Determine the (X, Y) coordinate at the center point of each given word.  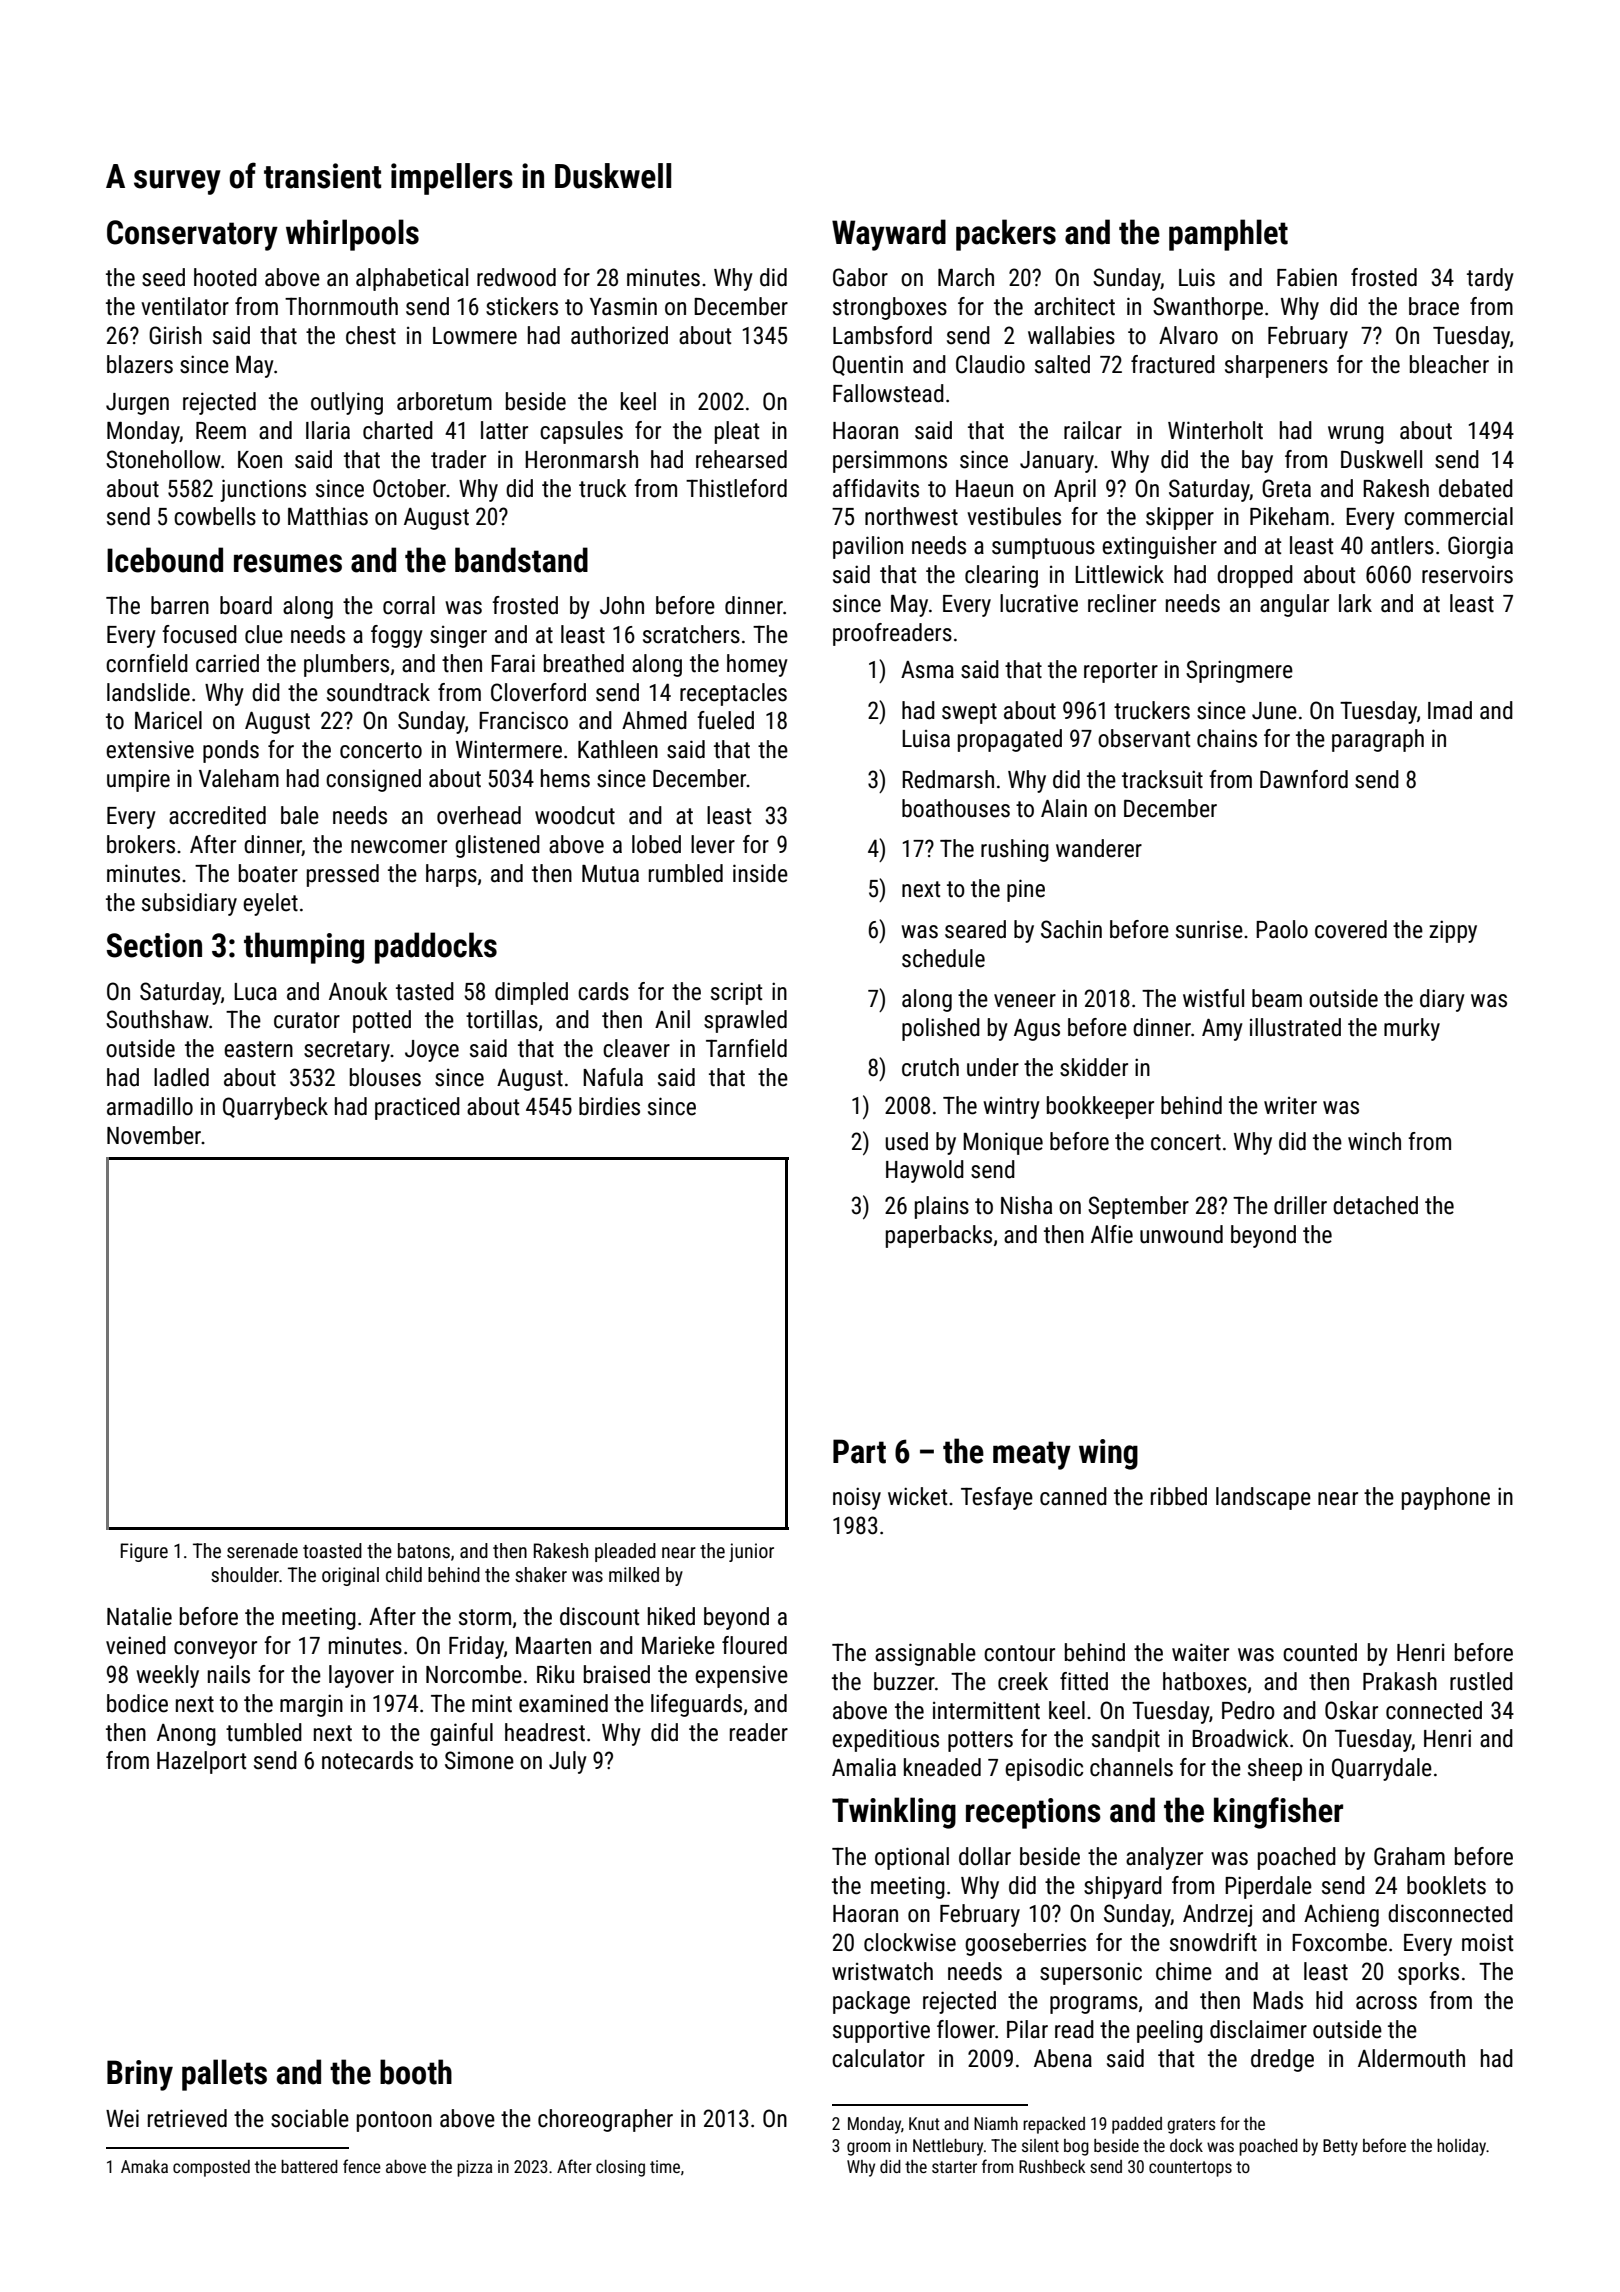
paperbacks (939, 1236)
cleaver (636, 1048)
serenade (262, 1550)
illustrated (1295, 1027)
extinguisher (1159, 547)
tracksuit (1162, 779)
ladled (181, 1077)
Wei (122, 2118)
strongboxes (890, 308)
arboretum (444, 401)
